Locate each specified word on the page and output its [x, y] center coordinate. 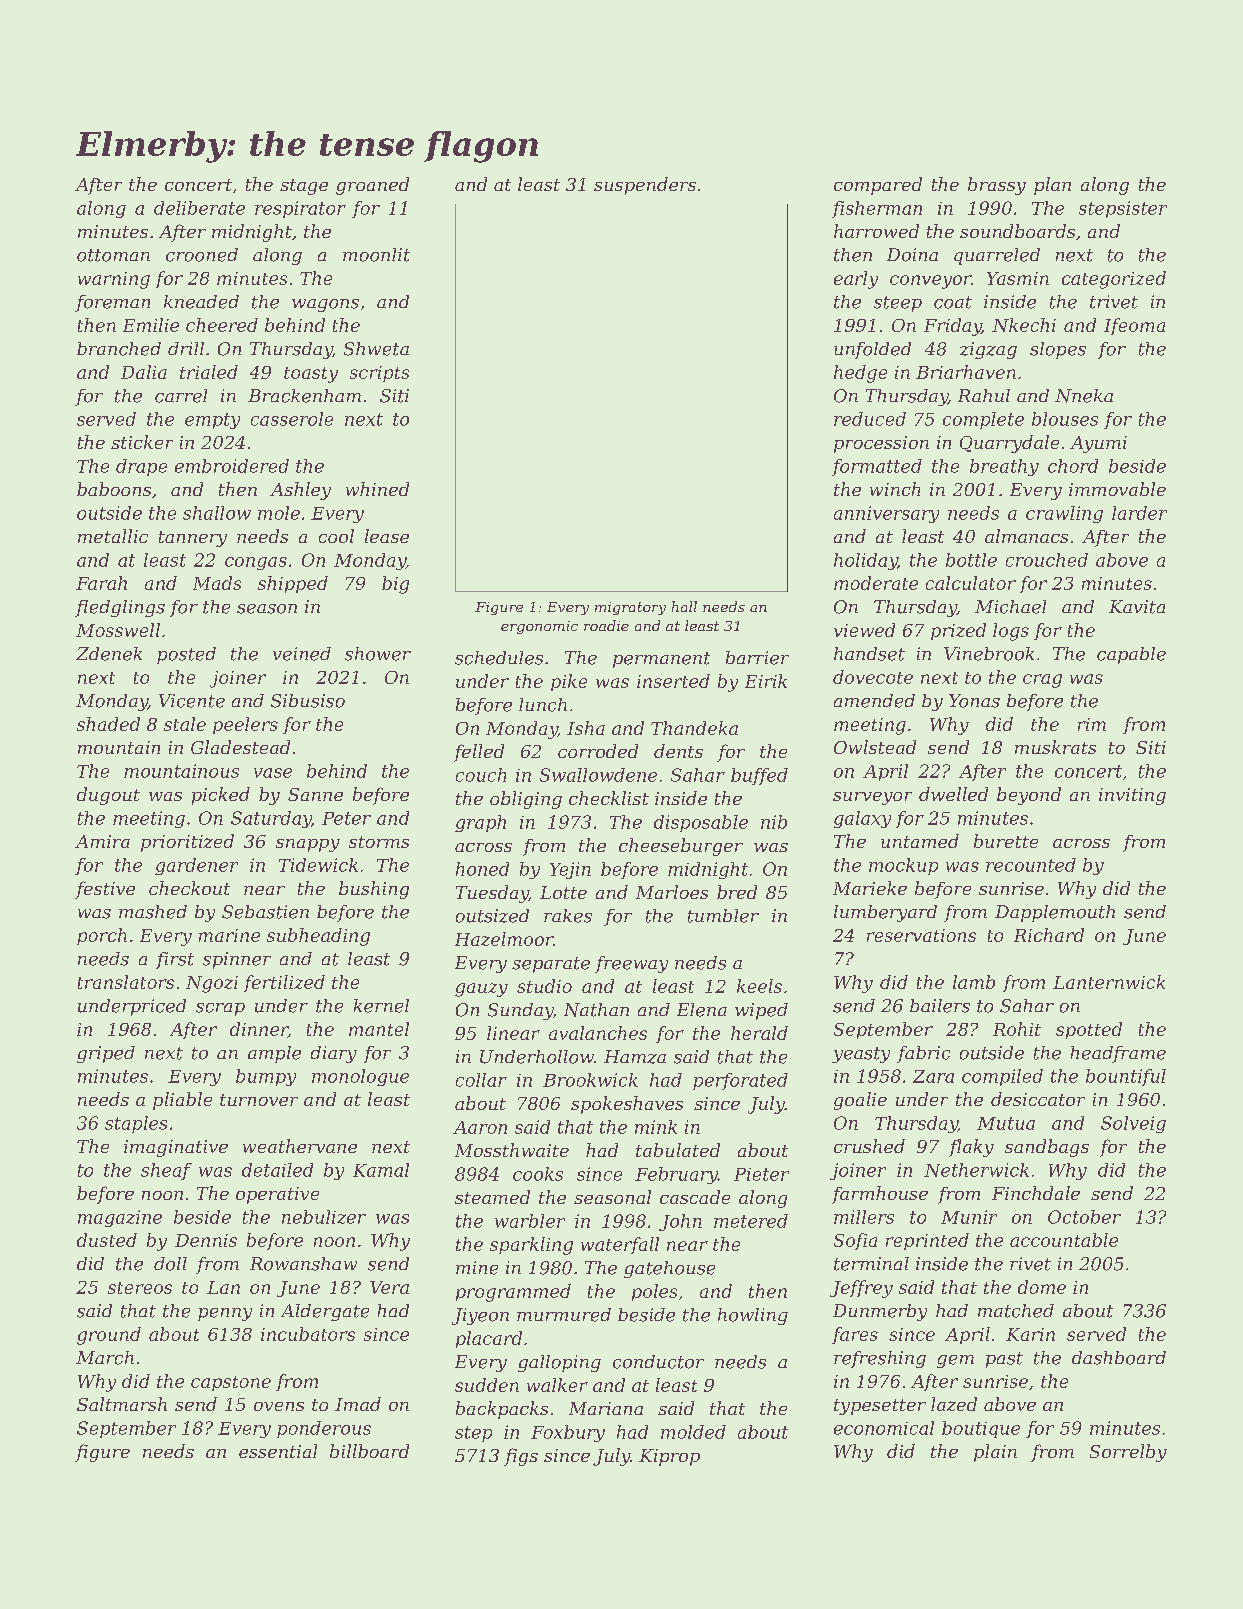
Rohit [1017, 1029]
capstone [231, 1383]
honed [482, 869]
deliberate [199, 208]
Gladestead [240, 747]
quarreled [997, 256]
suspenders [645, 186]
